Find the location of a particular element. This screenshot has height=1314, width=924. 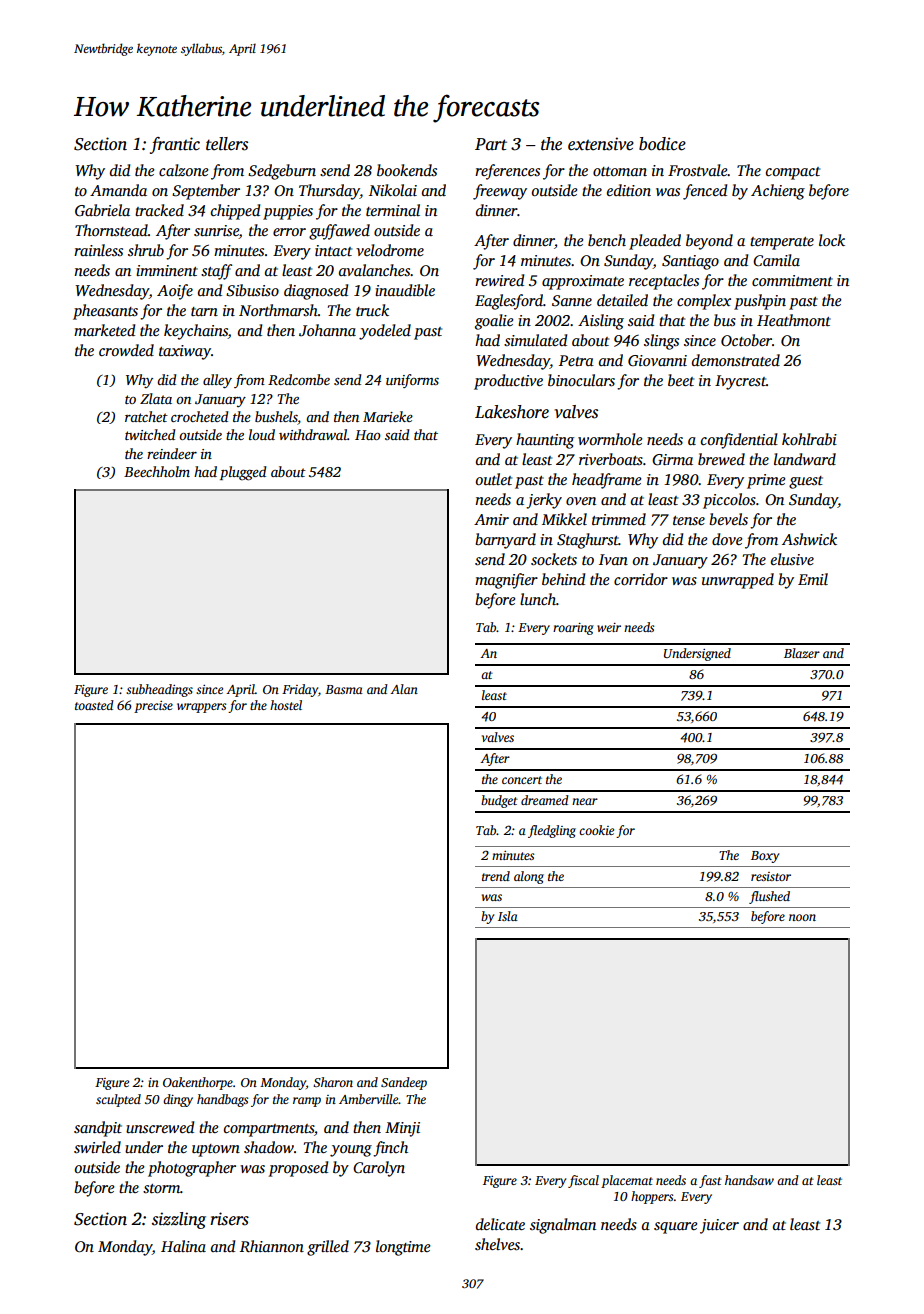

Halina is located at coordinates (183, 1246).
